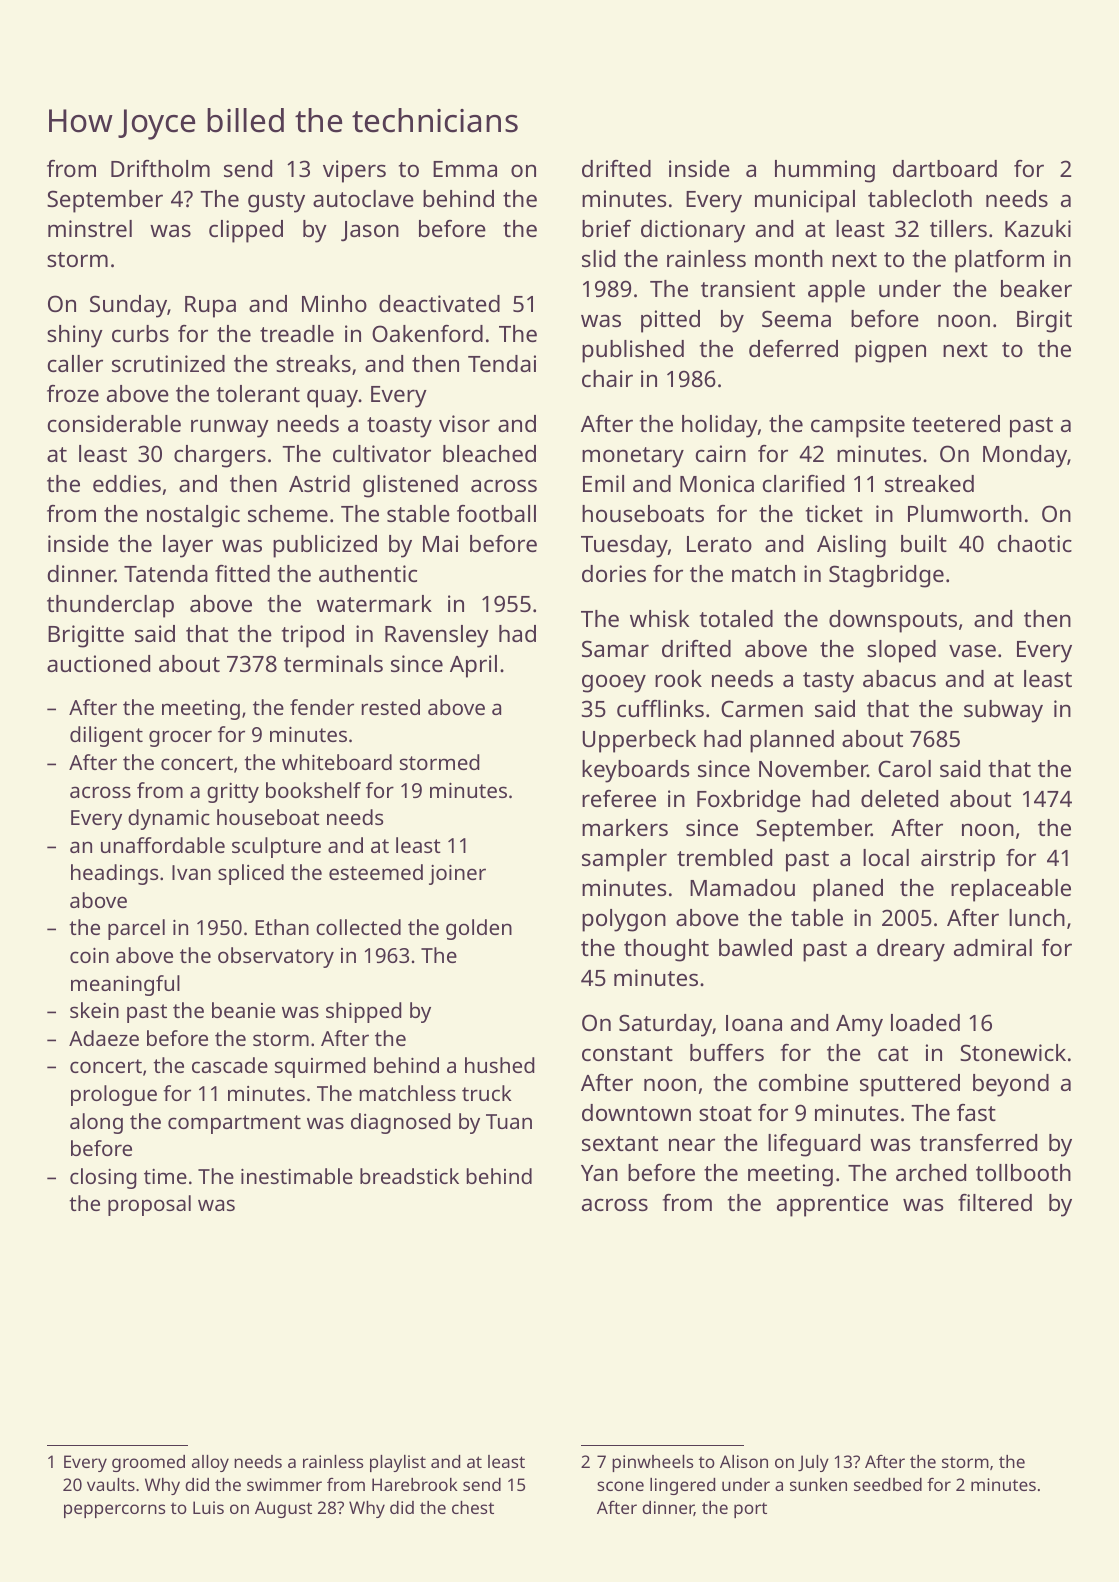 The height and width of the screenshot is (1582, 1119). I want to click on meaningful, so click(125, 985).
